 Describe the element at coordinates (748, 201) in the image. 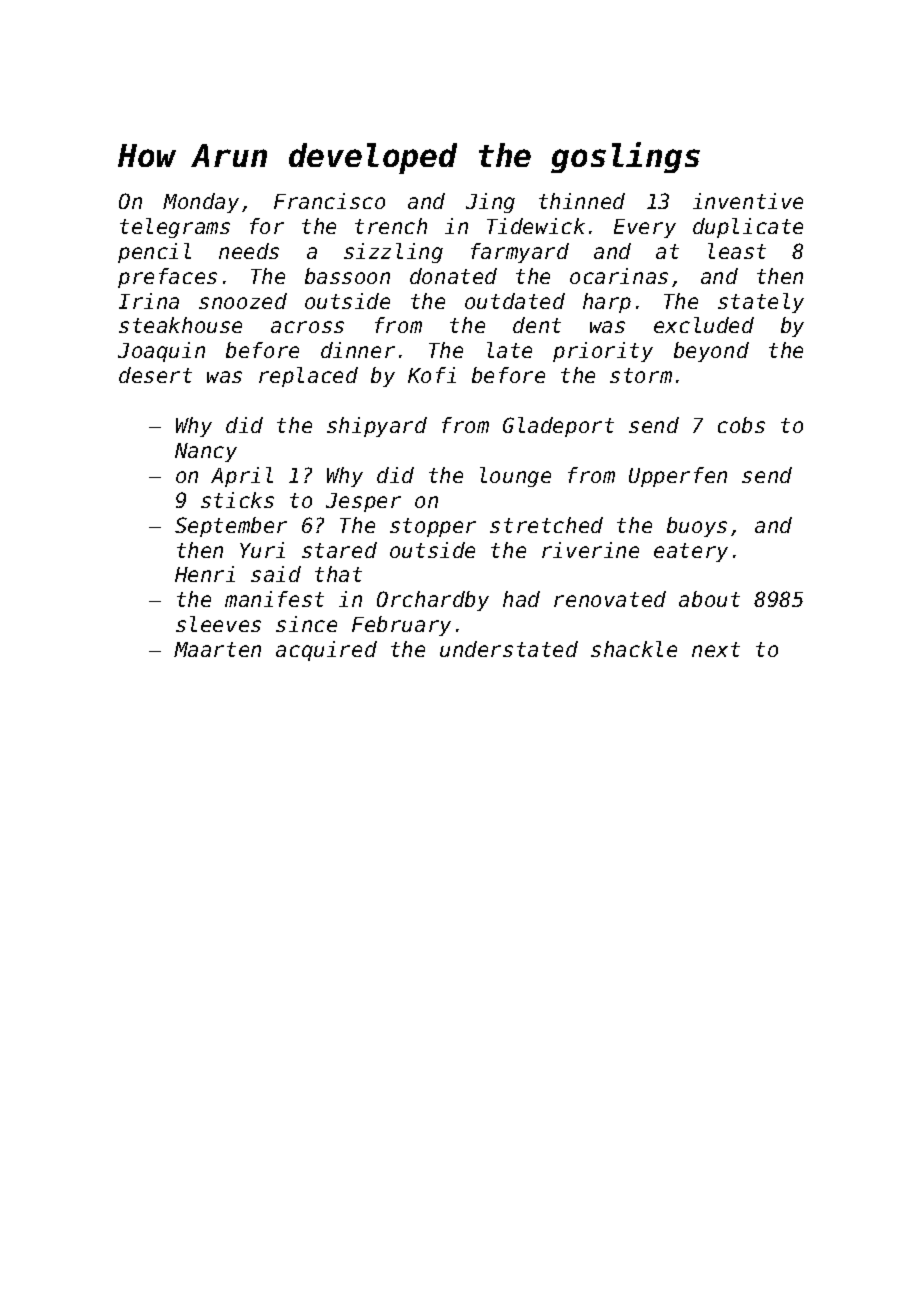

I see `inventive` at that location.
